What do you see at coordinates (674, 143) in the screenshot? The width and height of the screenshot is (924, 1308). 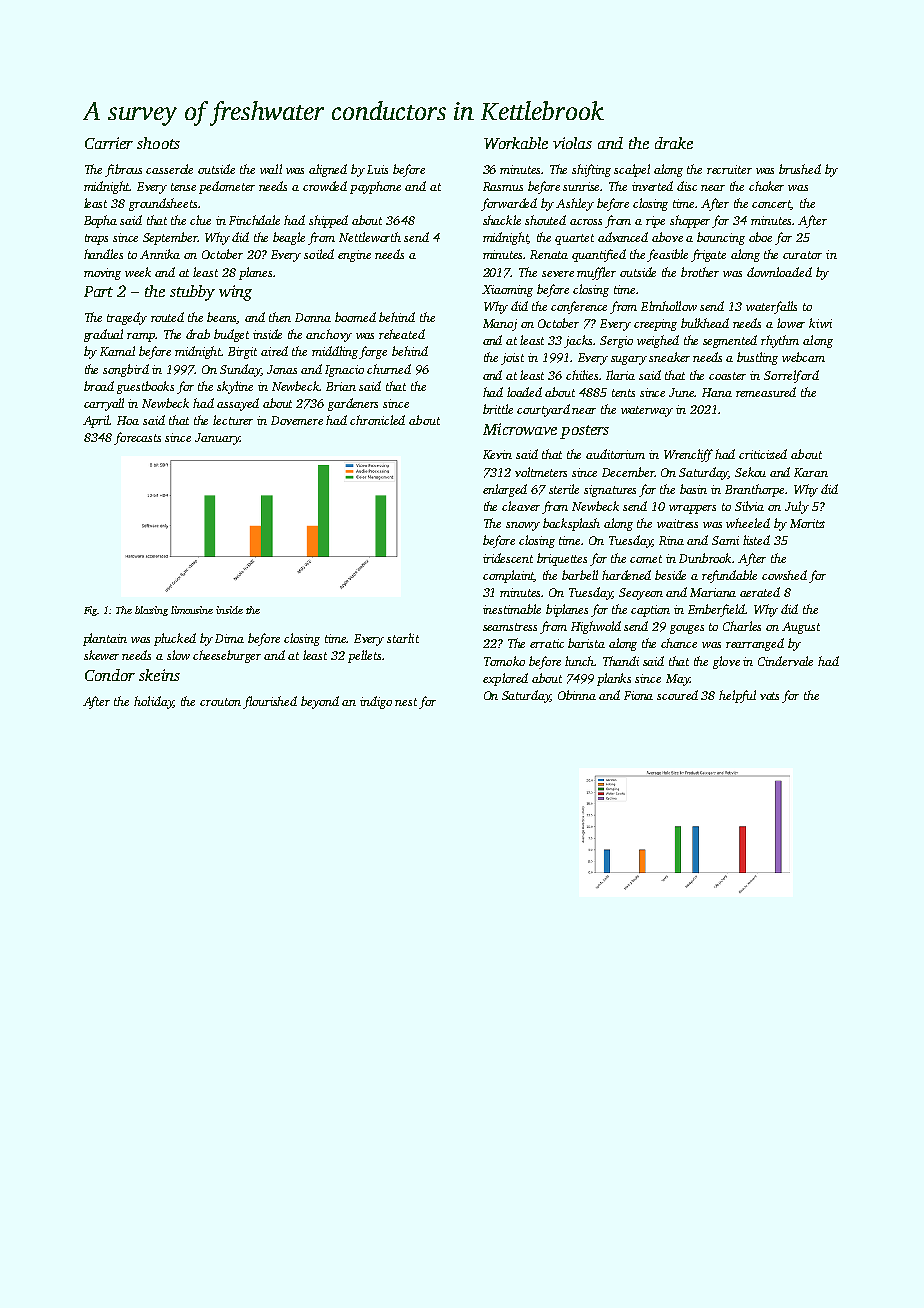 I see `drake` at bounding box center [674, 143].
